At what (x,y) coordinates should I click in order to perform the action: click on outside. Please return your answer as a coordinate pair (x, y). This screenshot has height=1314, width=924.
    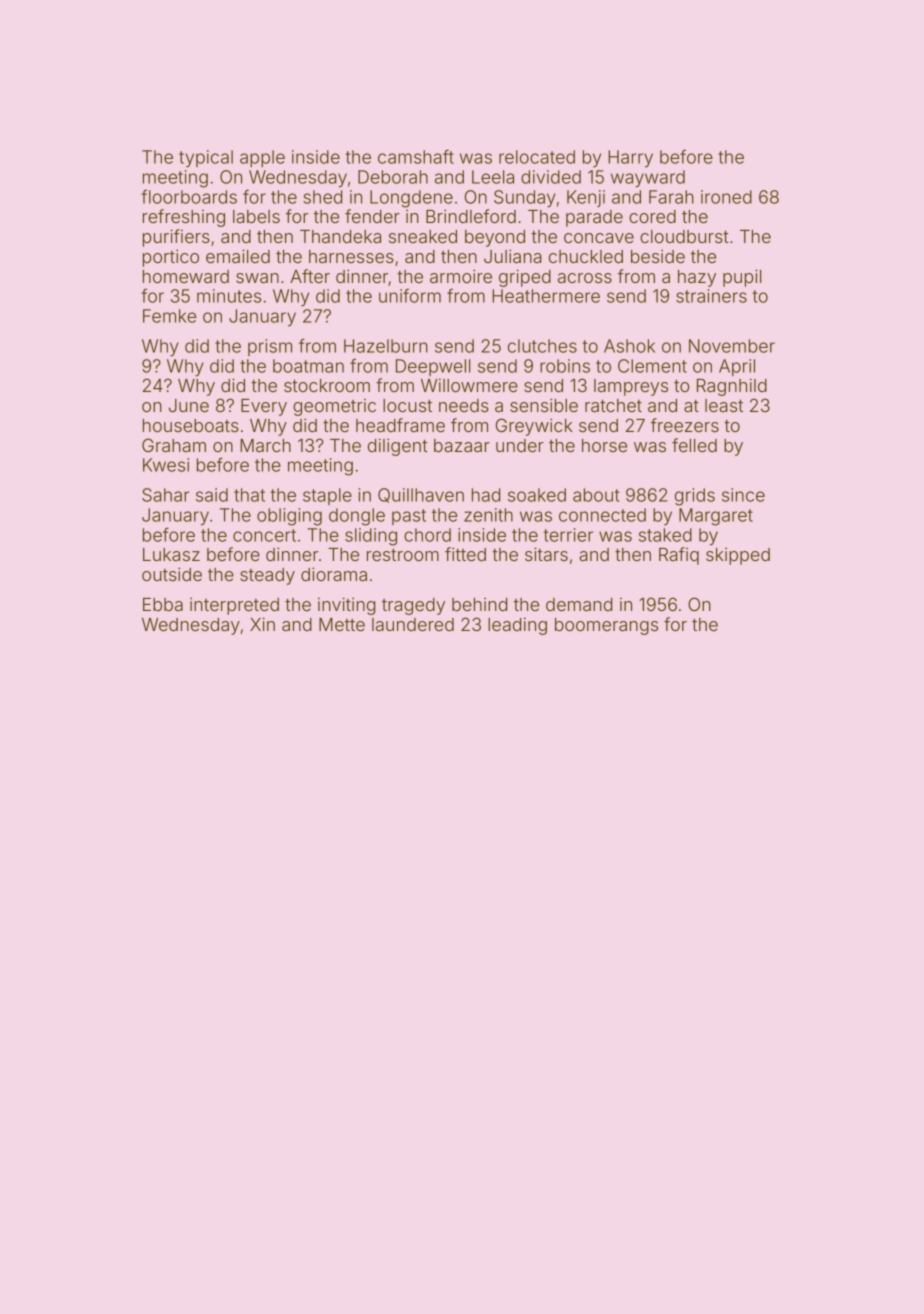
    Looking at the image, I should click on (172, 574).
